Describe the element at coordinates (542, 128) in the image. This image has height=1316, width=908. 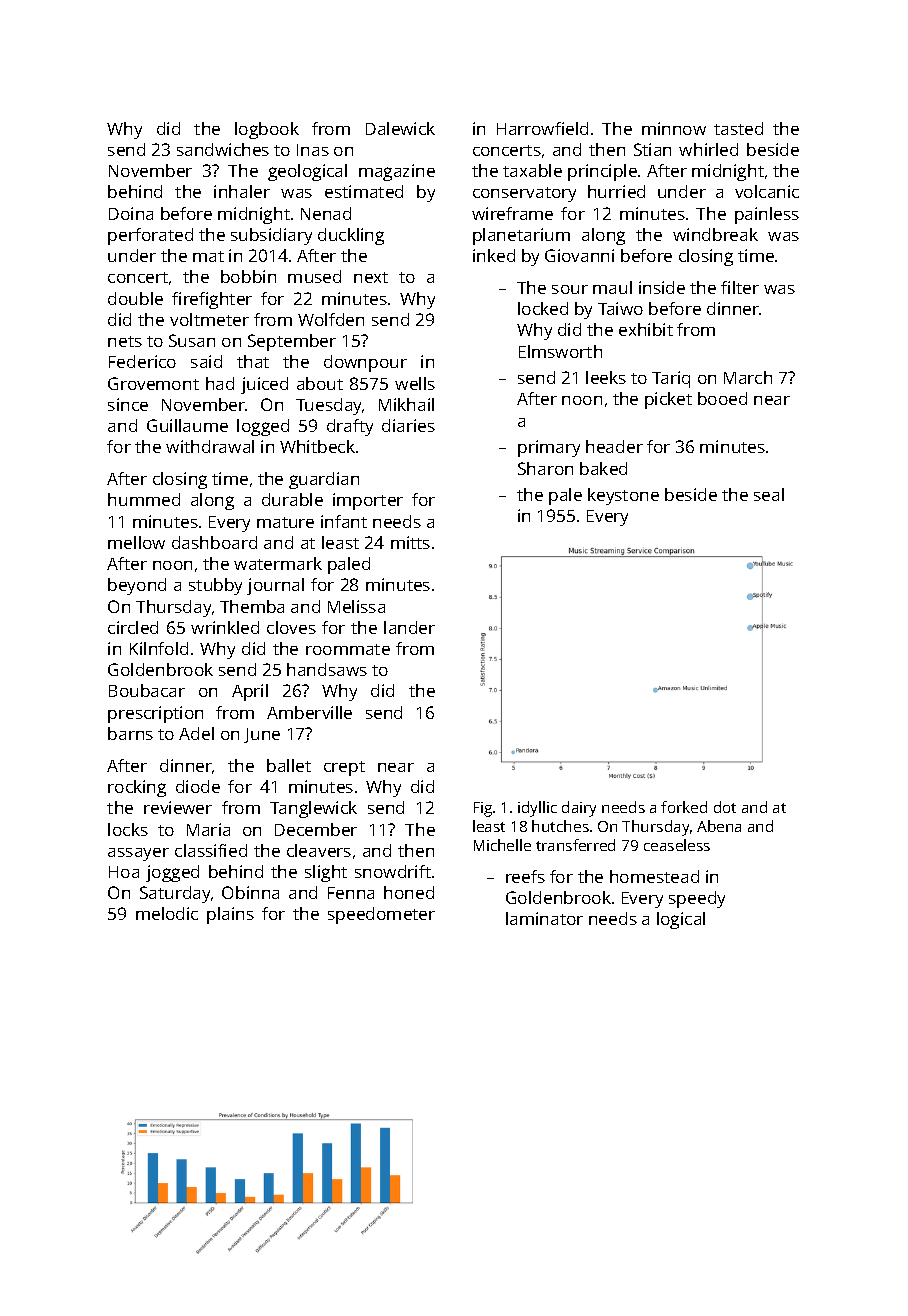
I see `Harrowfield` at that location.
